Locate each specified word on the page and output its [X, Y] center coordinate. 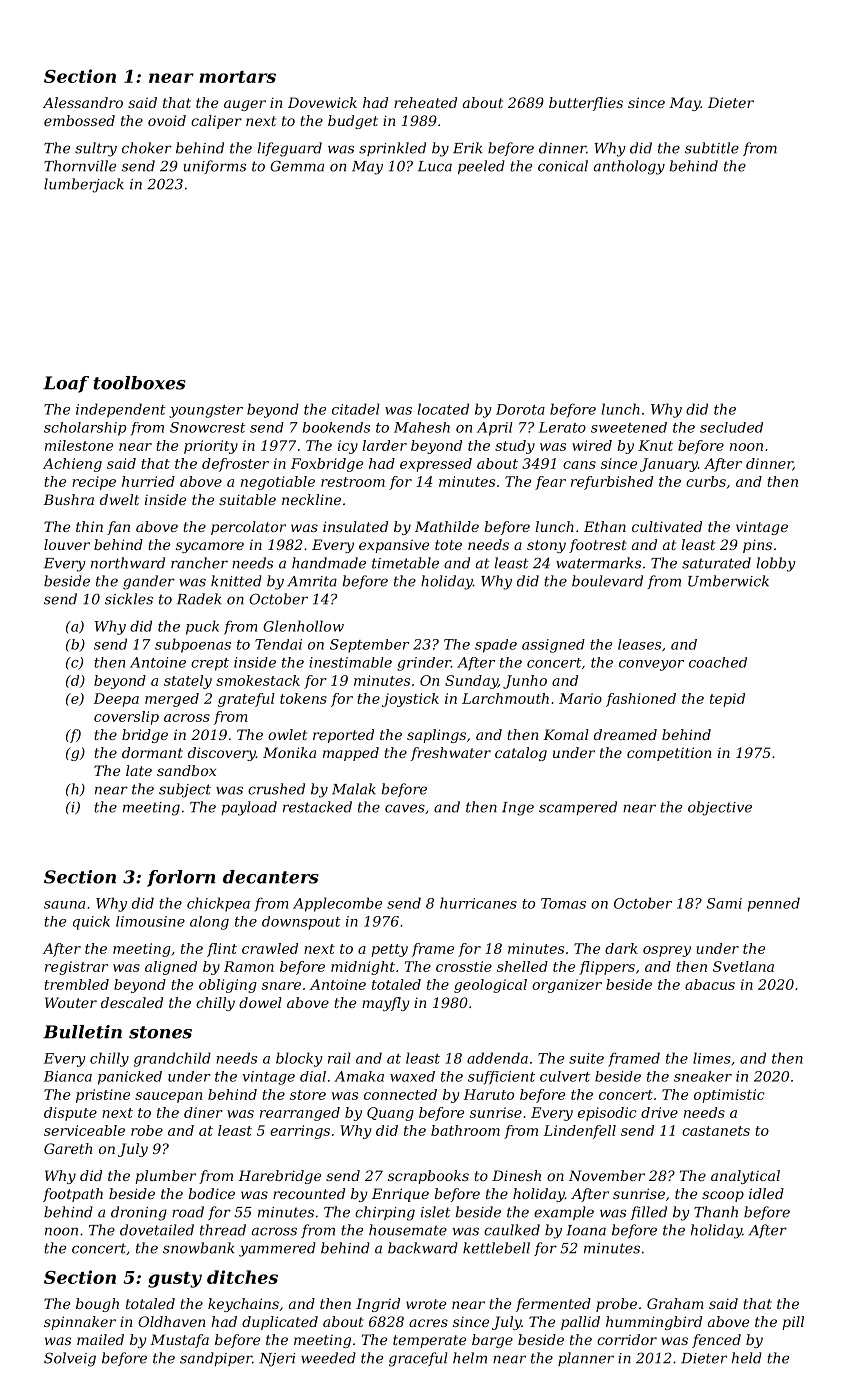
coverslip [126, 718]
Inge [518, 809]
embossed [79, 120]
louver [67, 544]
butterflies [586, 104]
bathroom [465, 1130]
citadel [356, 409]
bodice [211, 1193]
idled [766, 1193]
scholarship [85, 429]
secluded [731, 427]
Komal [566, 734]
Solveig [70, 1359]
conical [563, 166]
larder [384, 445]
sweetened [629, 427]
